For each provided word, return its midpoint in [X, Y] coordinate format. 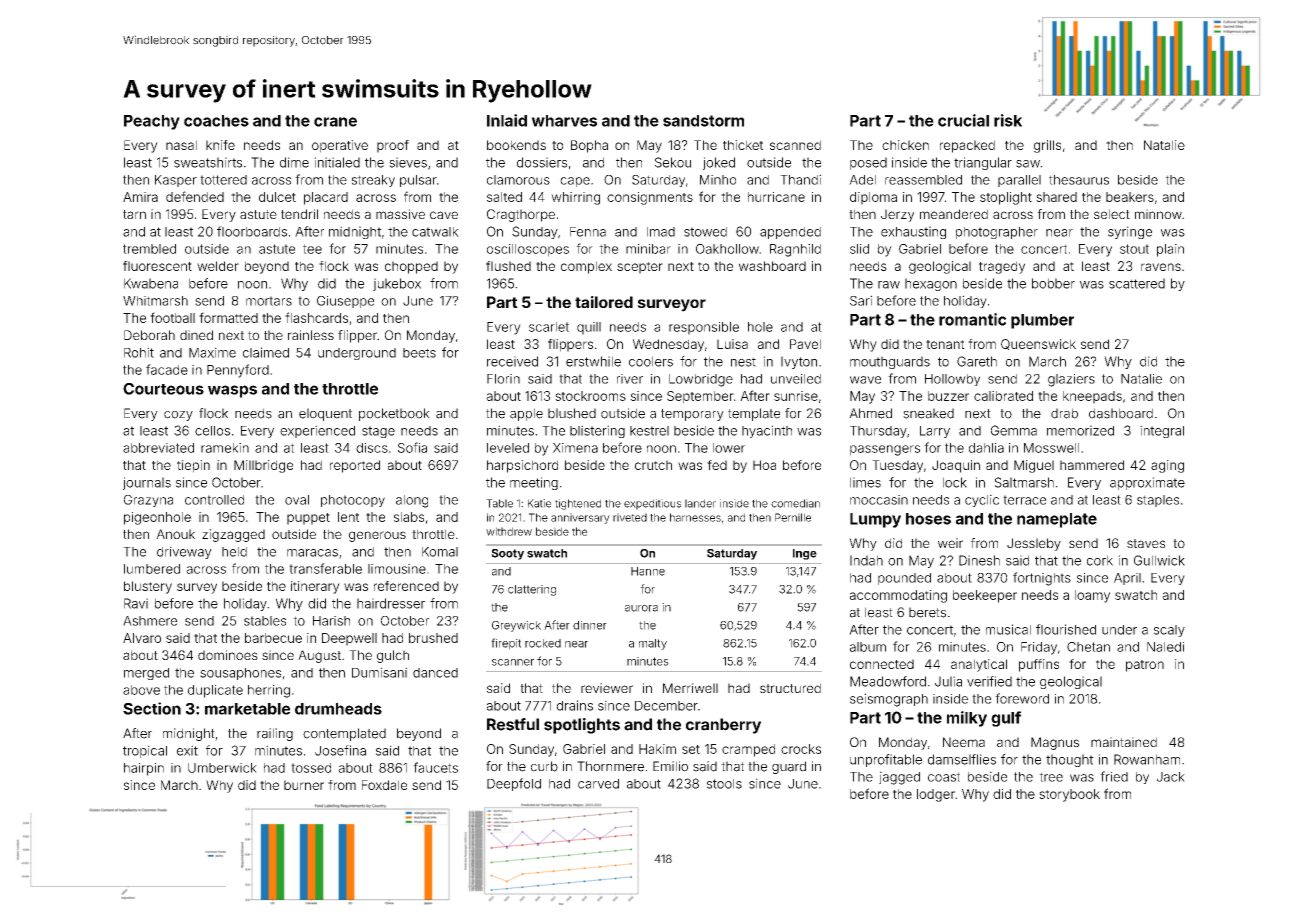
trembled [149, 249]
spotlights [582, 726]
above [141, 690]
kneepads [1092, 397]
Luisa [732, 344]
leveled [508, 448]
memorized [1080, 430]
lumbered [152, 569]
